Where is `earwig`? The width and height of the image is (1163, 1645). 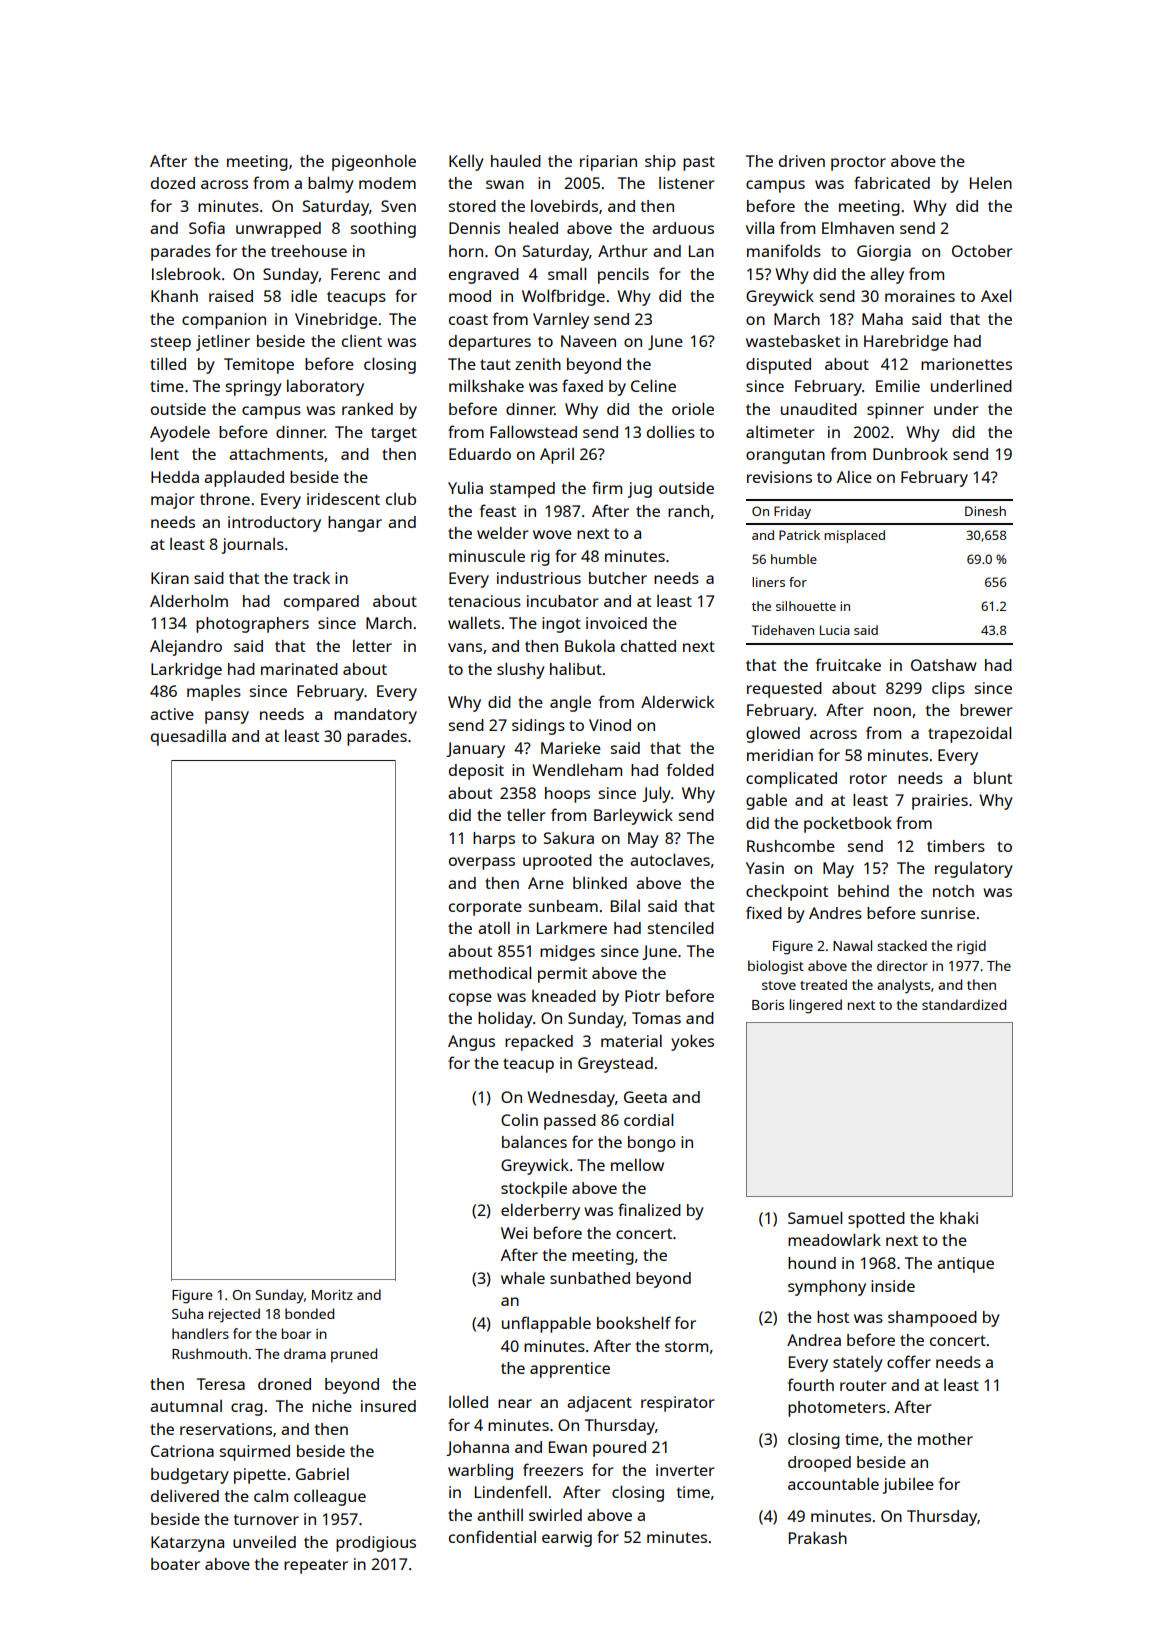
earwig is located at coordinates (567, 1539).
